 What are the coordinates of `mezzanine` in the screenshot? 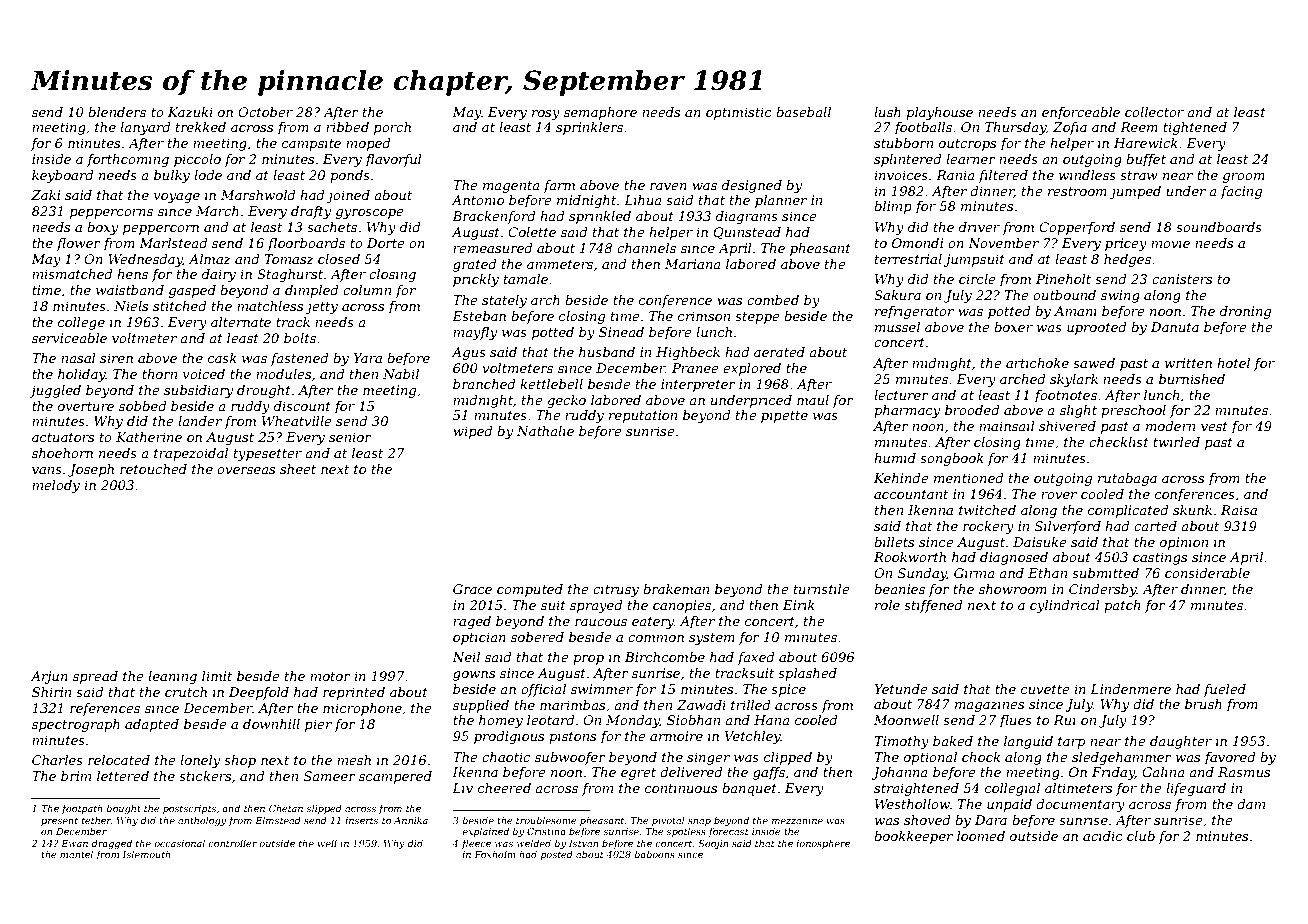 It's located at (797, 820).
